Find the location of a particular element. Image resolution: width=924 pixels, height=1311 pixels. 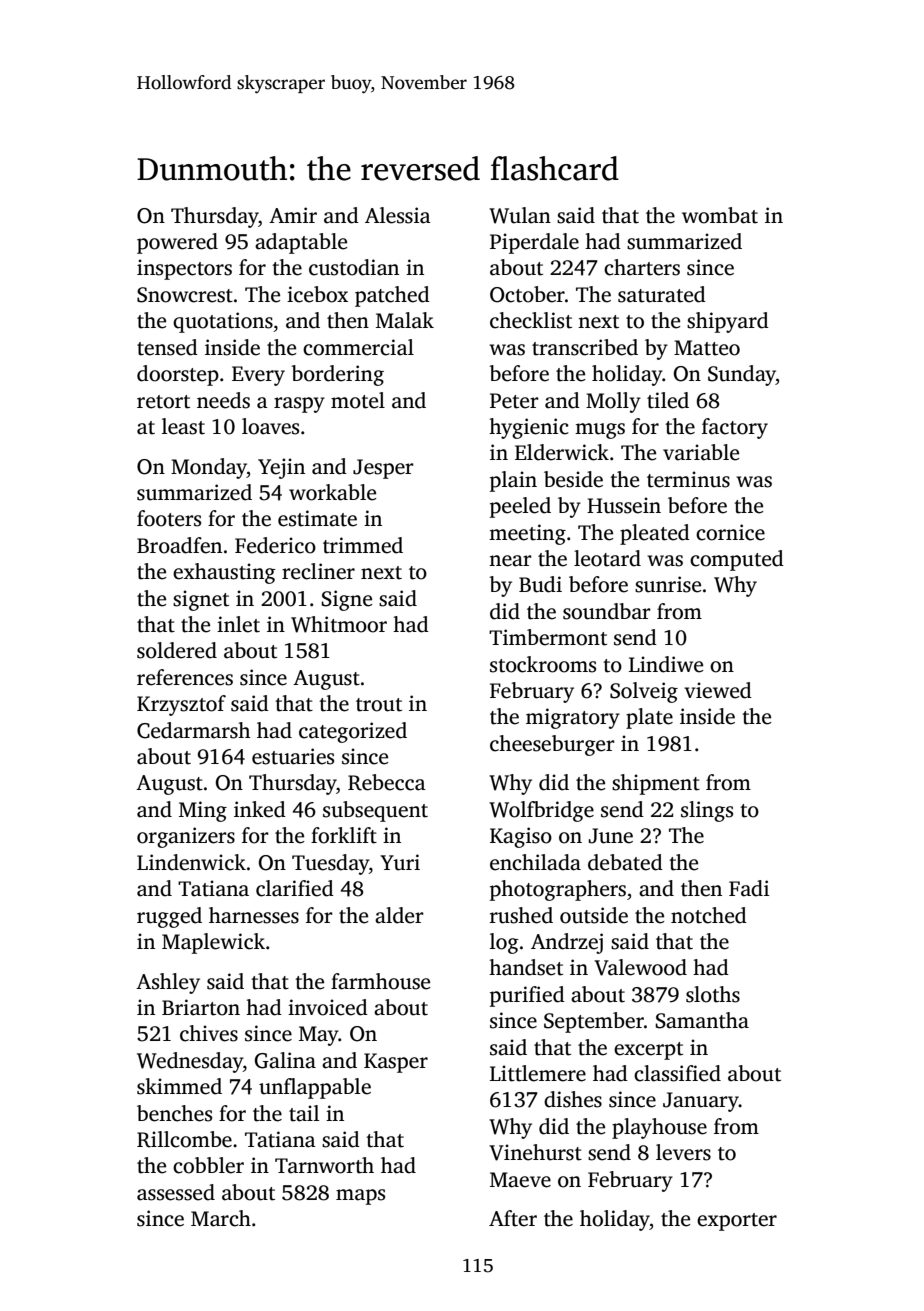

After is located at coordinates (513, 1218).
